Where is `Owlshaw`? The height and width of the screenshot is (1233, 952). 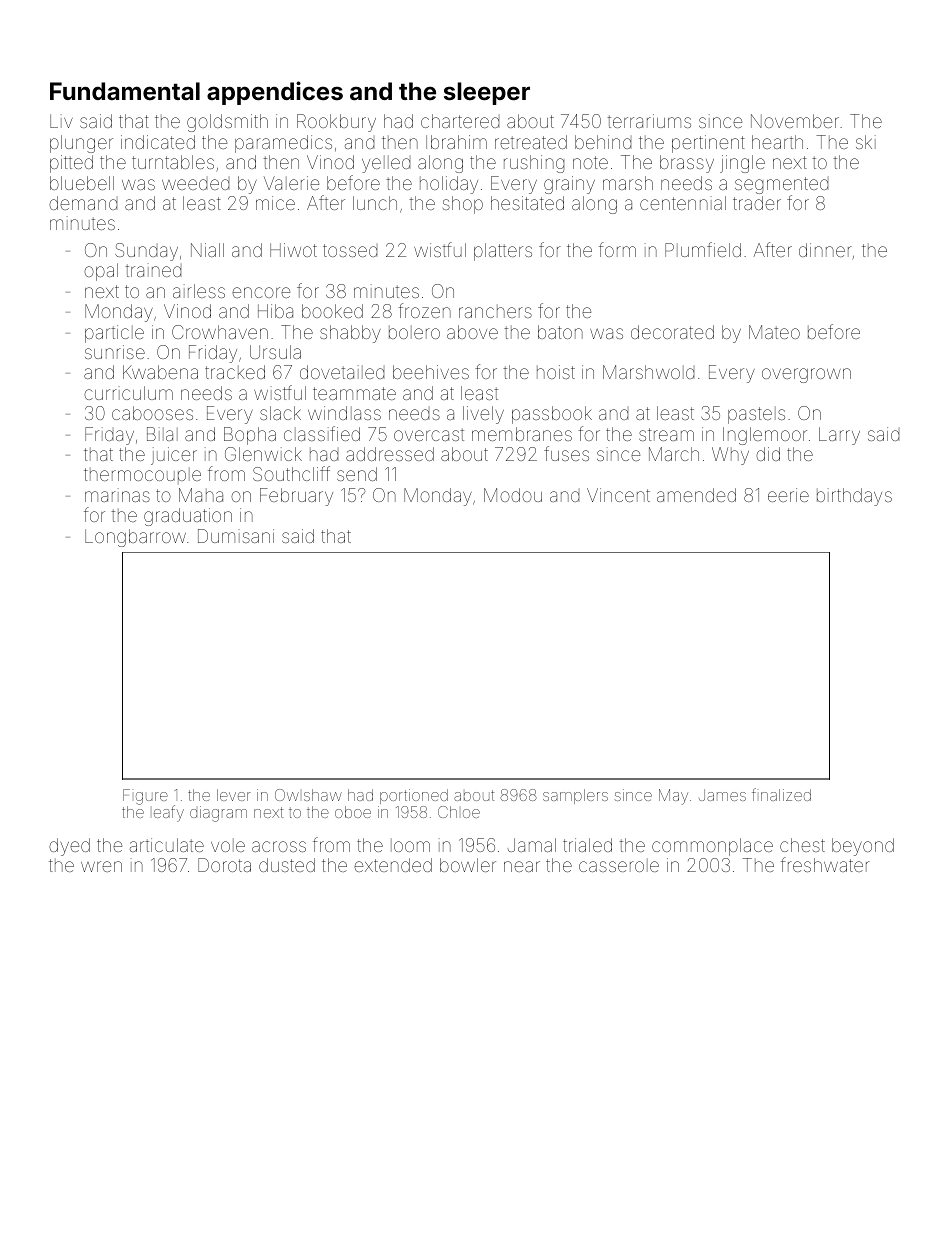
Owlshaw is located at coordinates (308, 795).
